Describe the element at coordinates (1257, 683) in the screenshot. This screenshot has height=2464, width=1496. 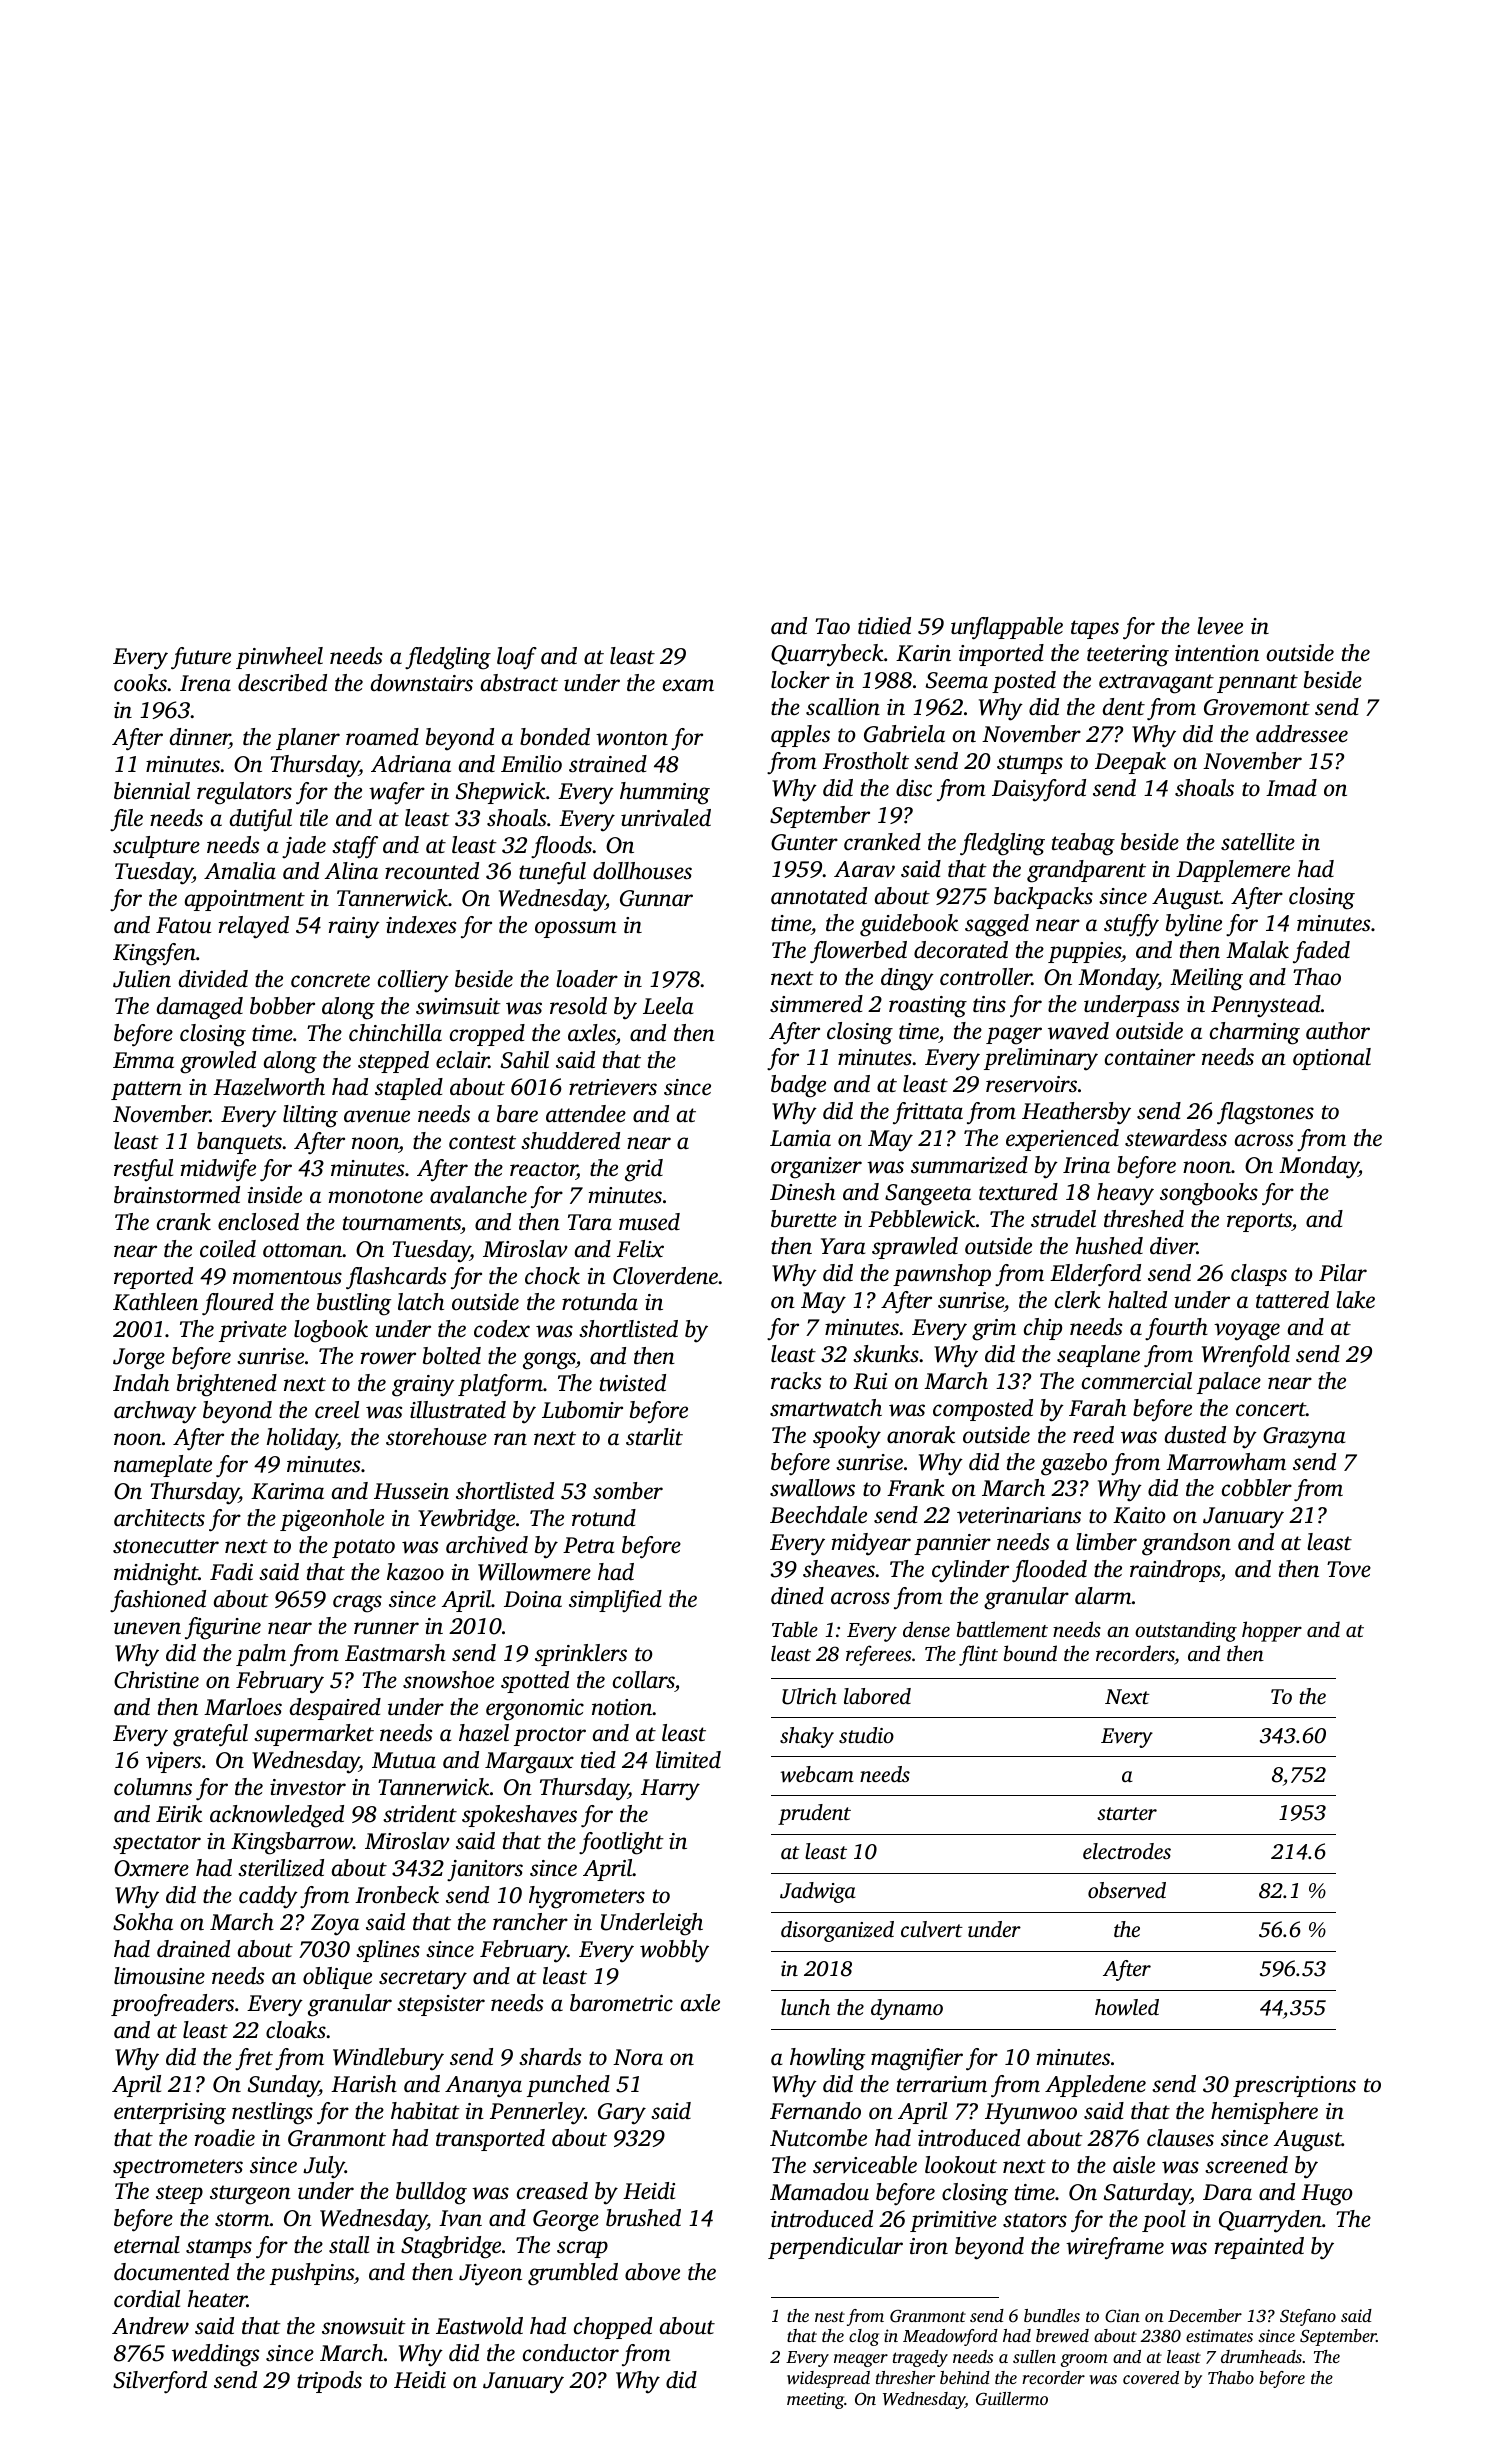
I see `pennant` at that location.
